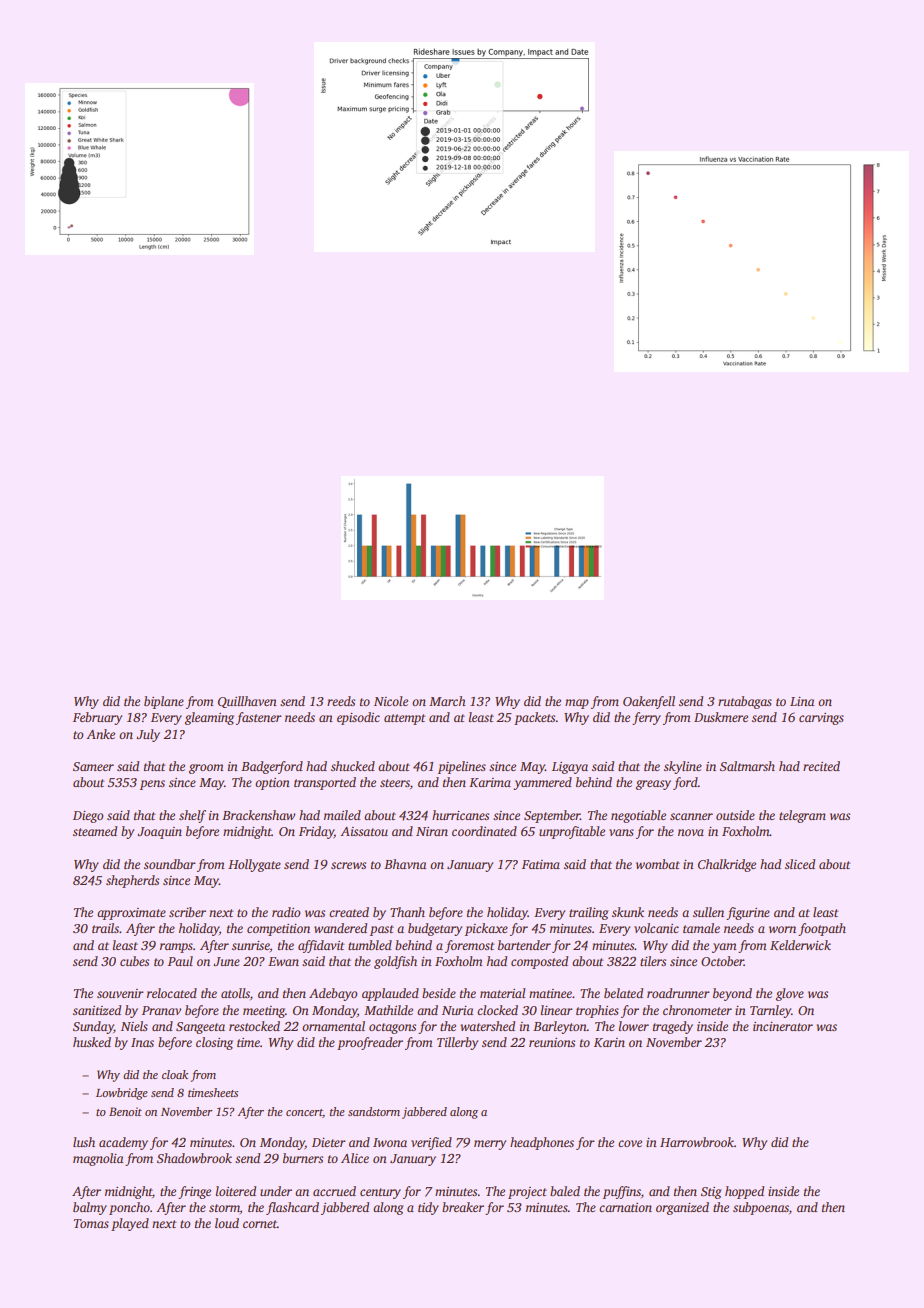 This screenshot has width=924, height=1308. What do you see at coordinates (539, 962) in the screenshot?
I see `composted` at bounding box center [539, 962].
